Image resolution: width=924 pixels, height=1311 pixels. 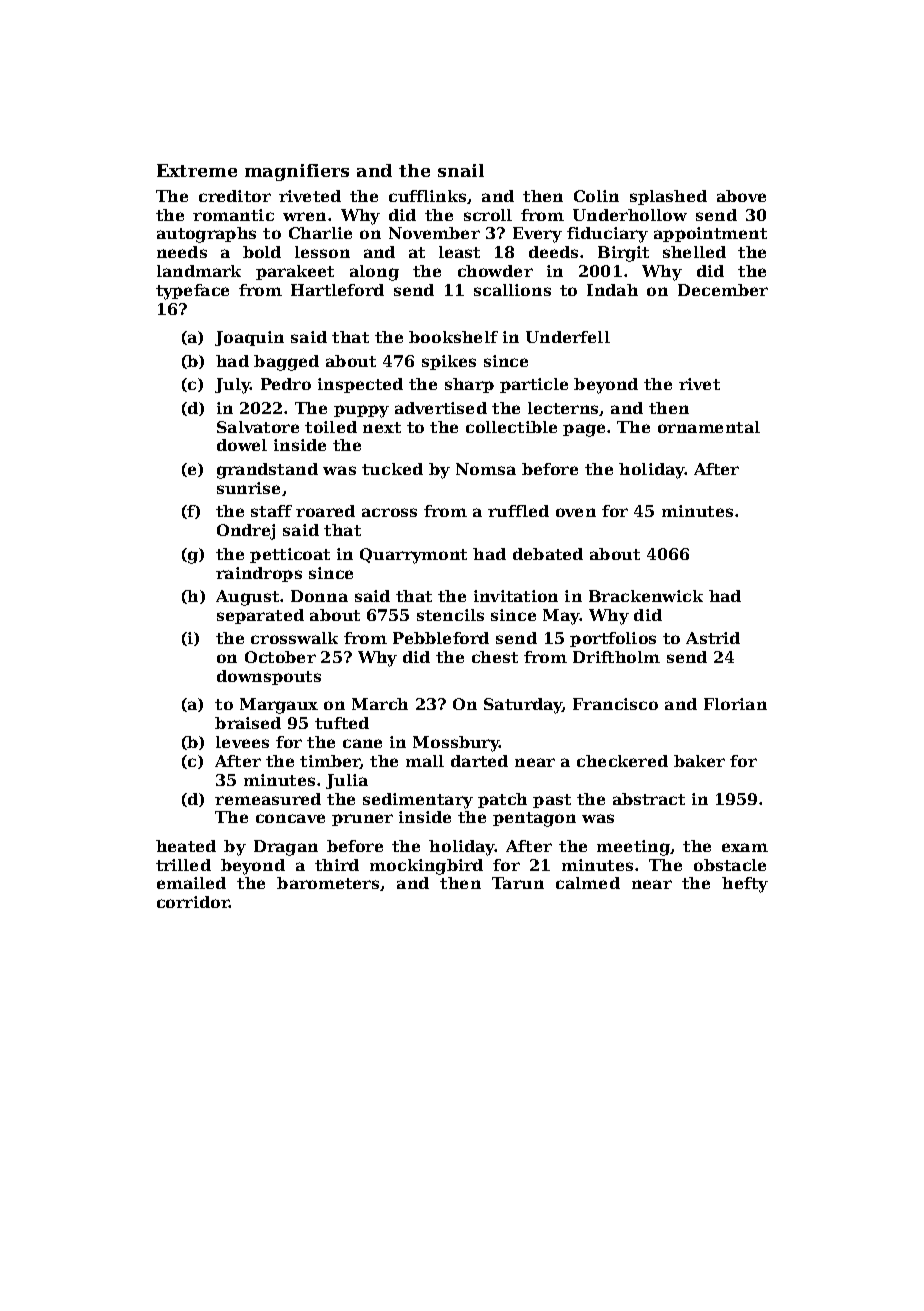 What do you see at coordinates (337, 865) in the image?
I see `third` at bounding box center [337, 865].
